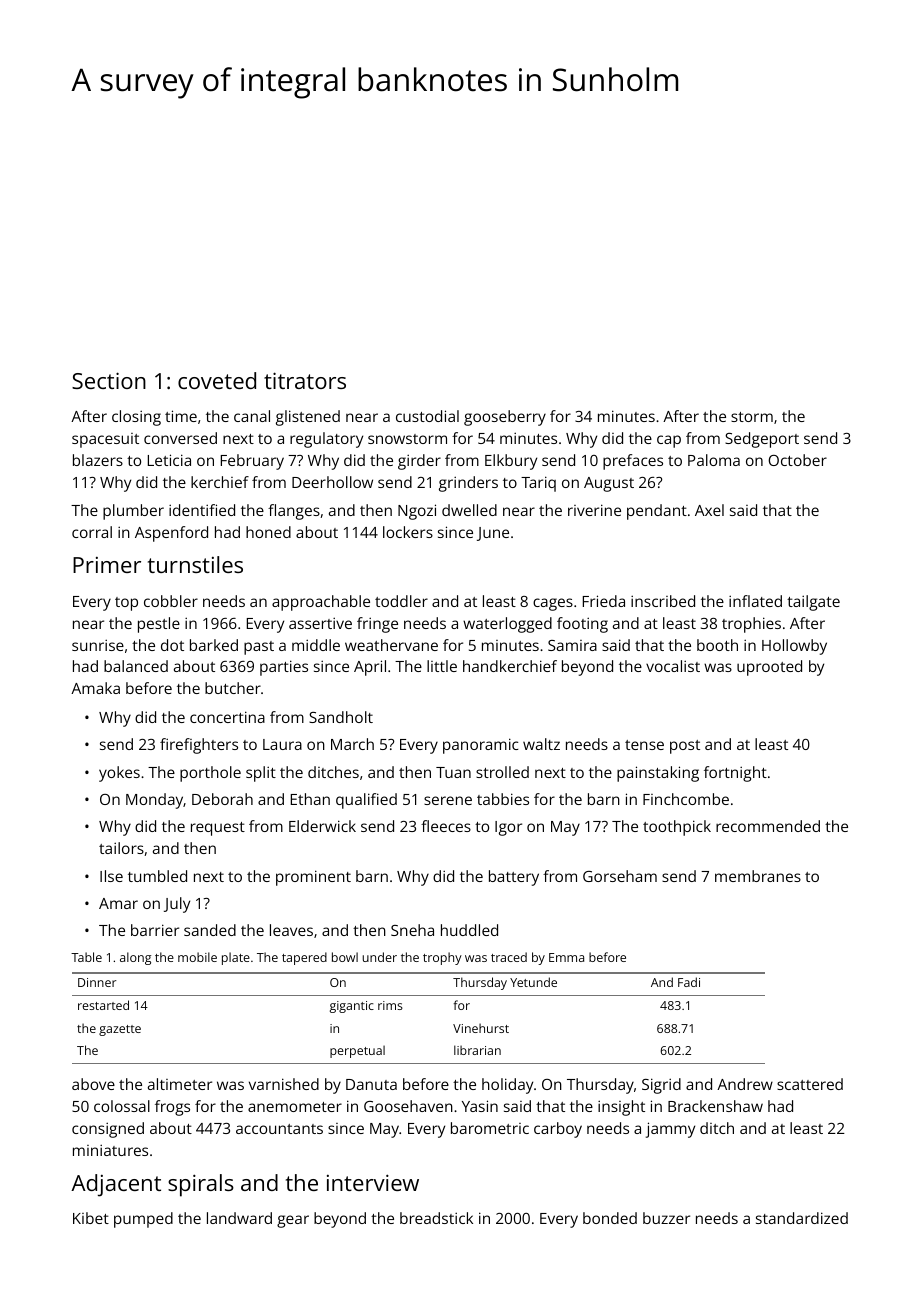 The image size is (924, 1308). Describe the element at coordinates (427, 416) in the document. I see `custodial` at that location.
